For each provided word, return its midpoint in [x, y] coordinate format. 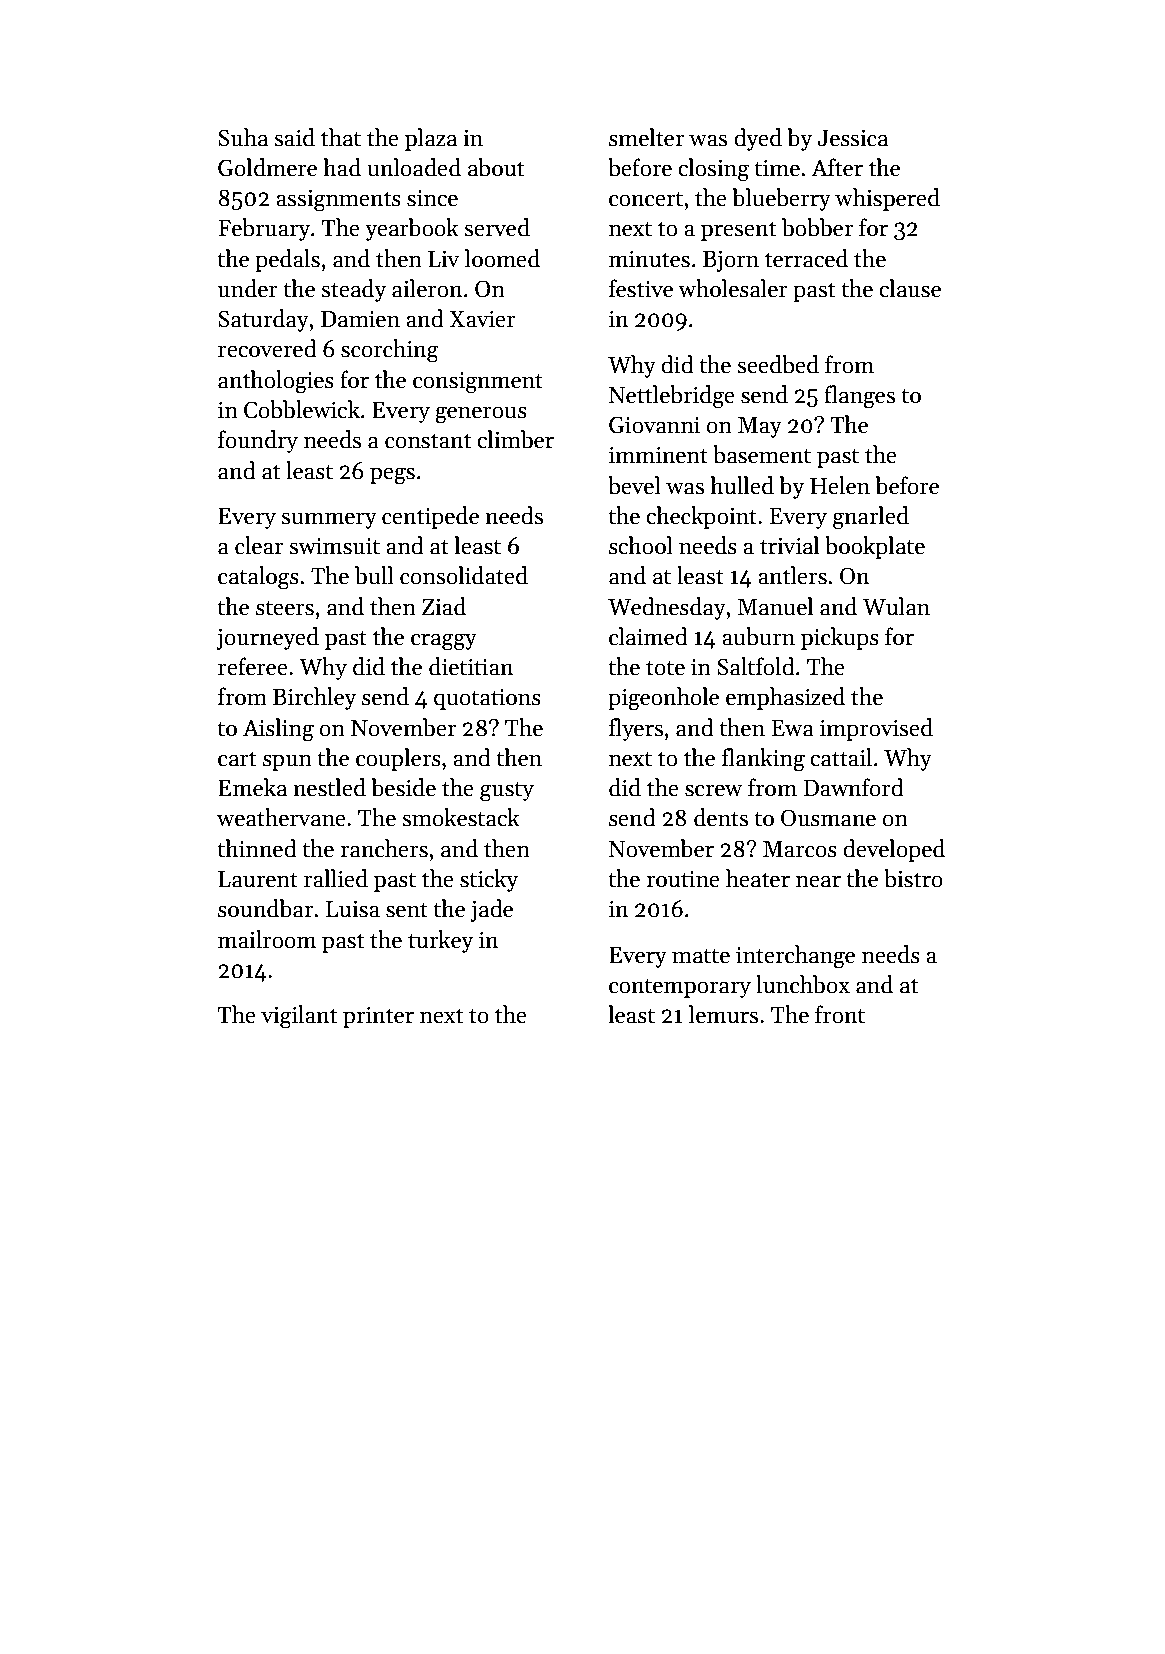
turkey [440, 941]
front [840, 1014]
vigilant [299, 1017]
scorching [390, 351]
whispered [887, 199]
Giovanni [654, 425]
